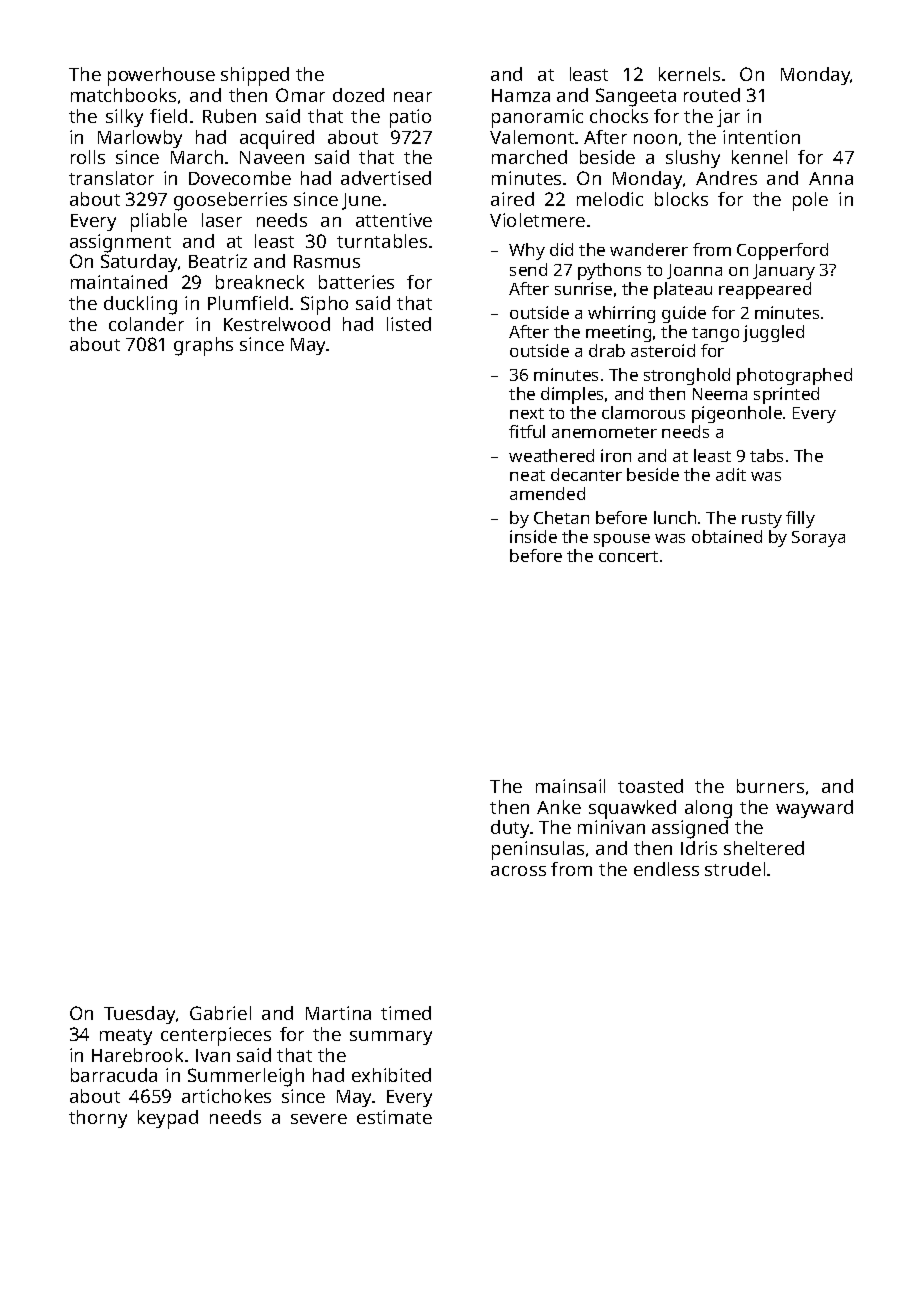  Describe the element at coordinates (628, 556) in the image. I see `concert` at that location.
